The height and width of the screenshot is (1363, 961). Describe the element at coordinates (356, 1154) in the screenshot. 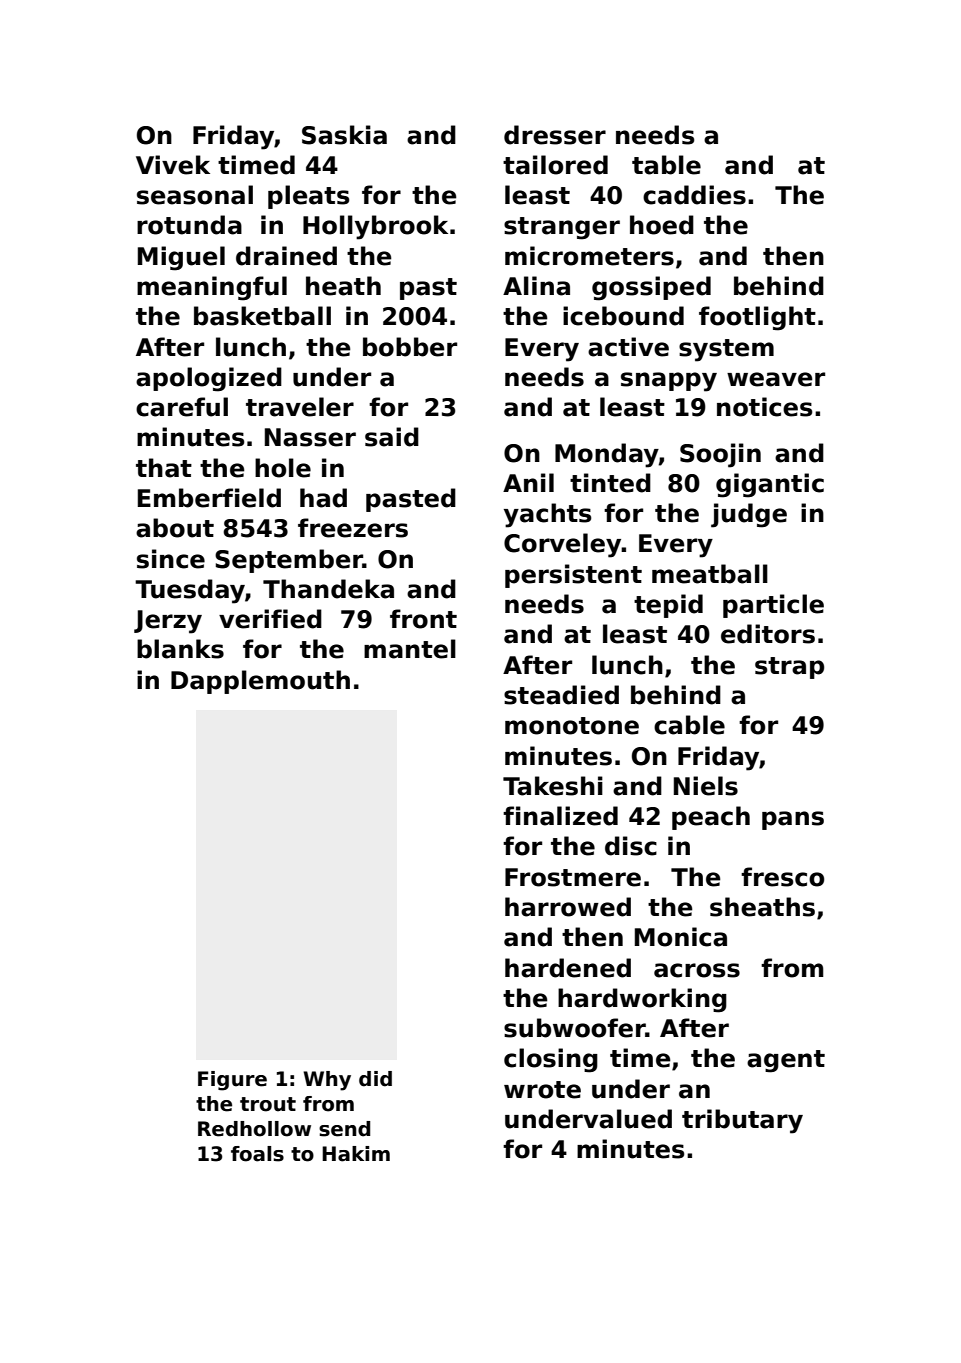

I see `Hakim` at that location.
